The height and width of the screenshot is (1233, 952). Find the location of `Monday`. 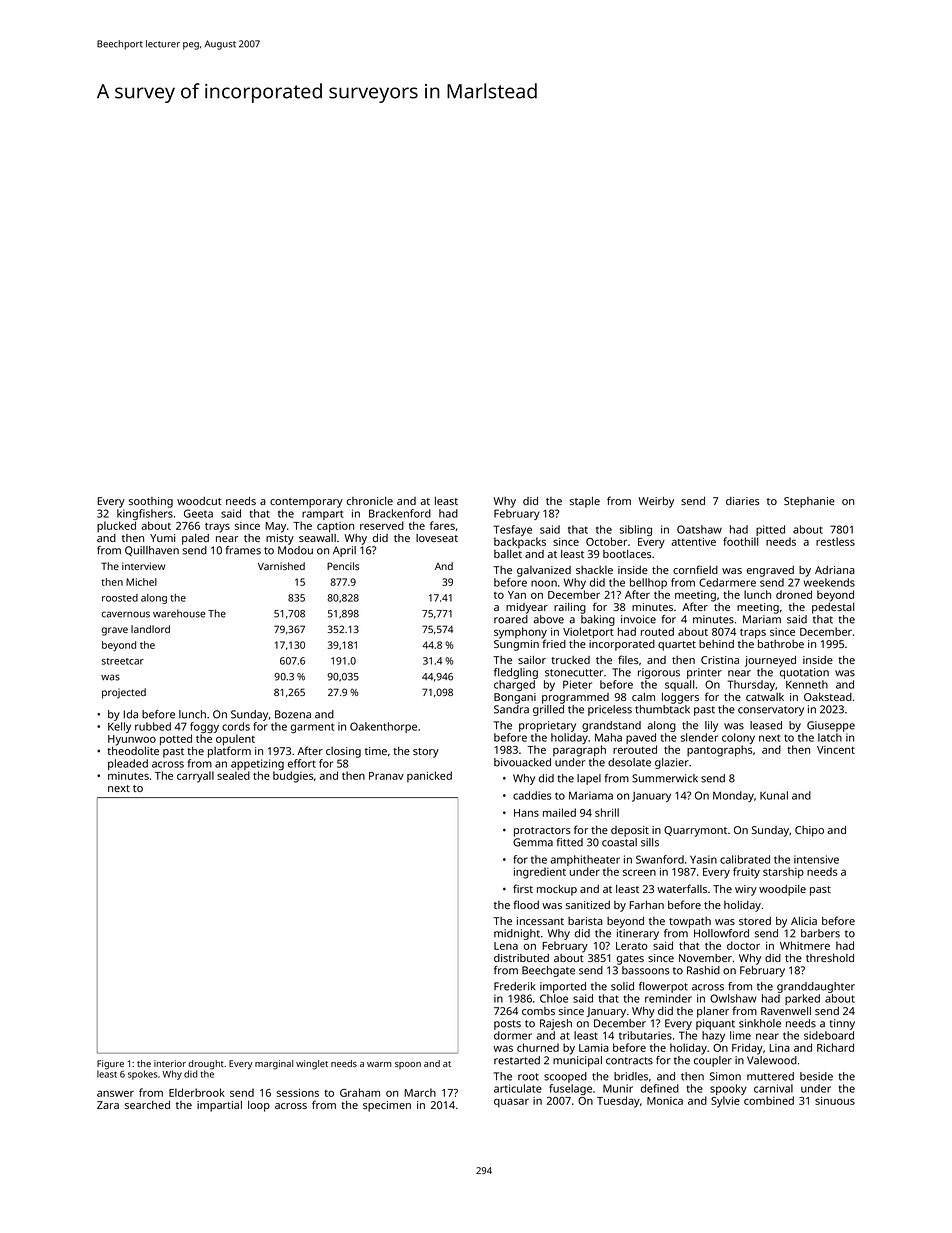

Monday is located at coordinates (733, 796).
